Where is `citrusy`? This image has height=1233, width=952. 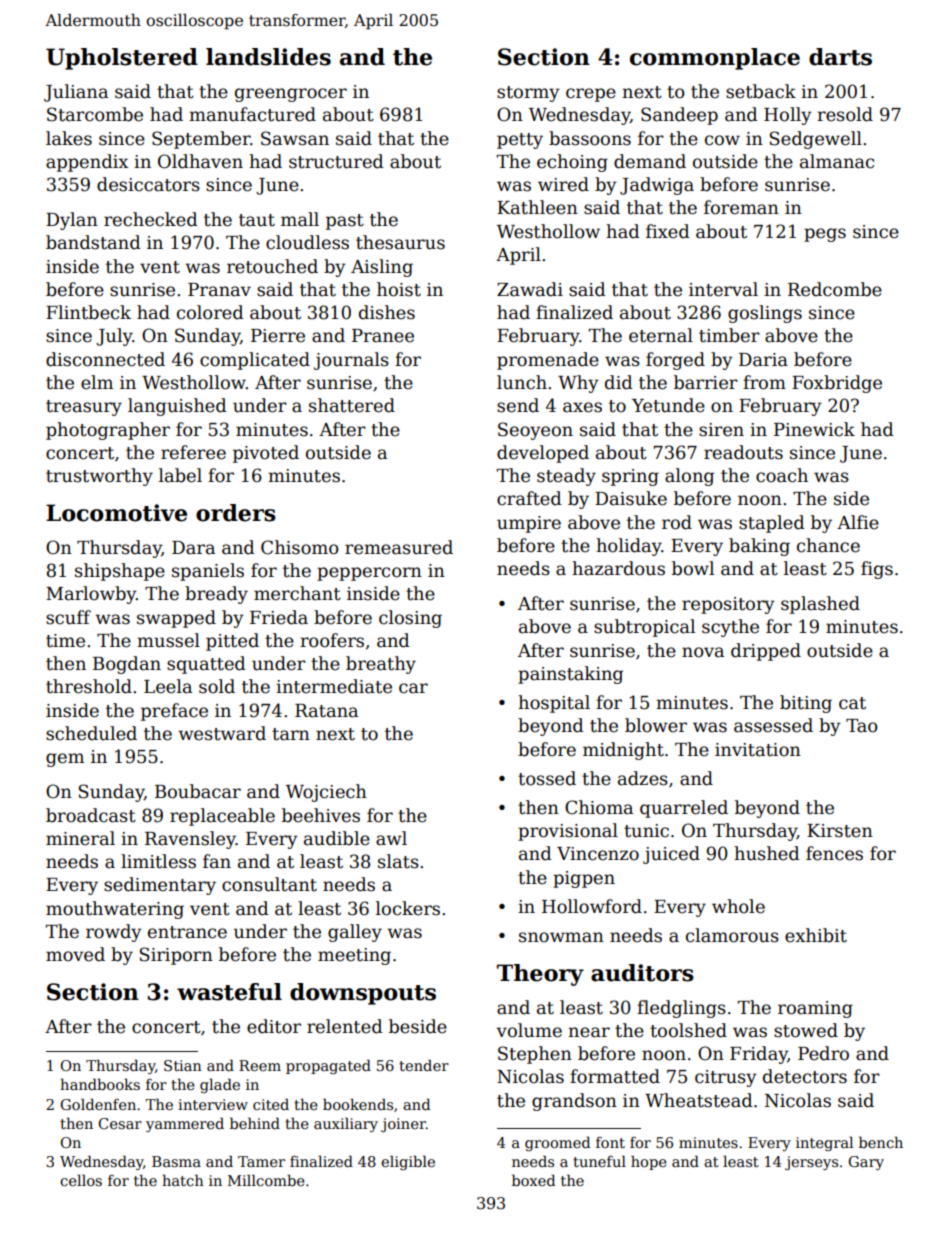 citrusy is located at coordinates (726, 1078).
